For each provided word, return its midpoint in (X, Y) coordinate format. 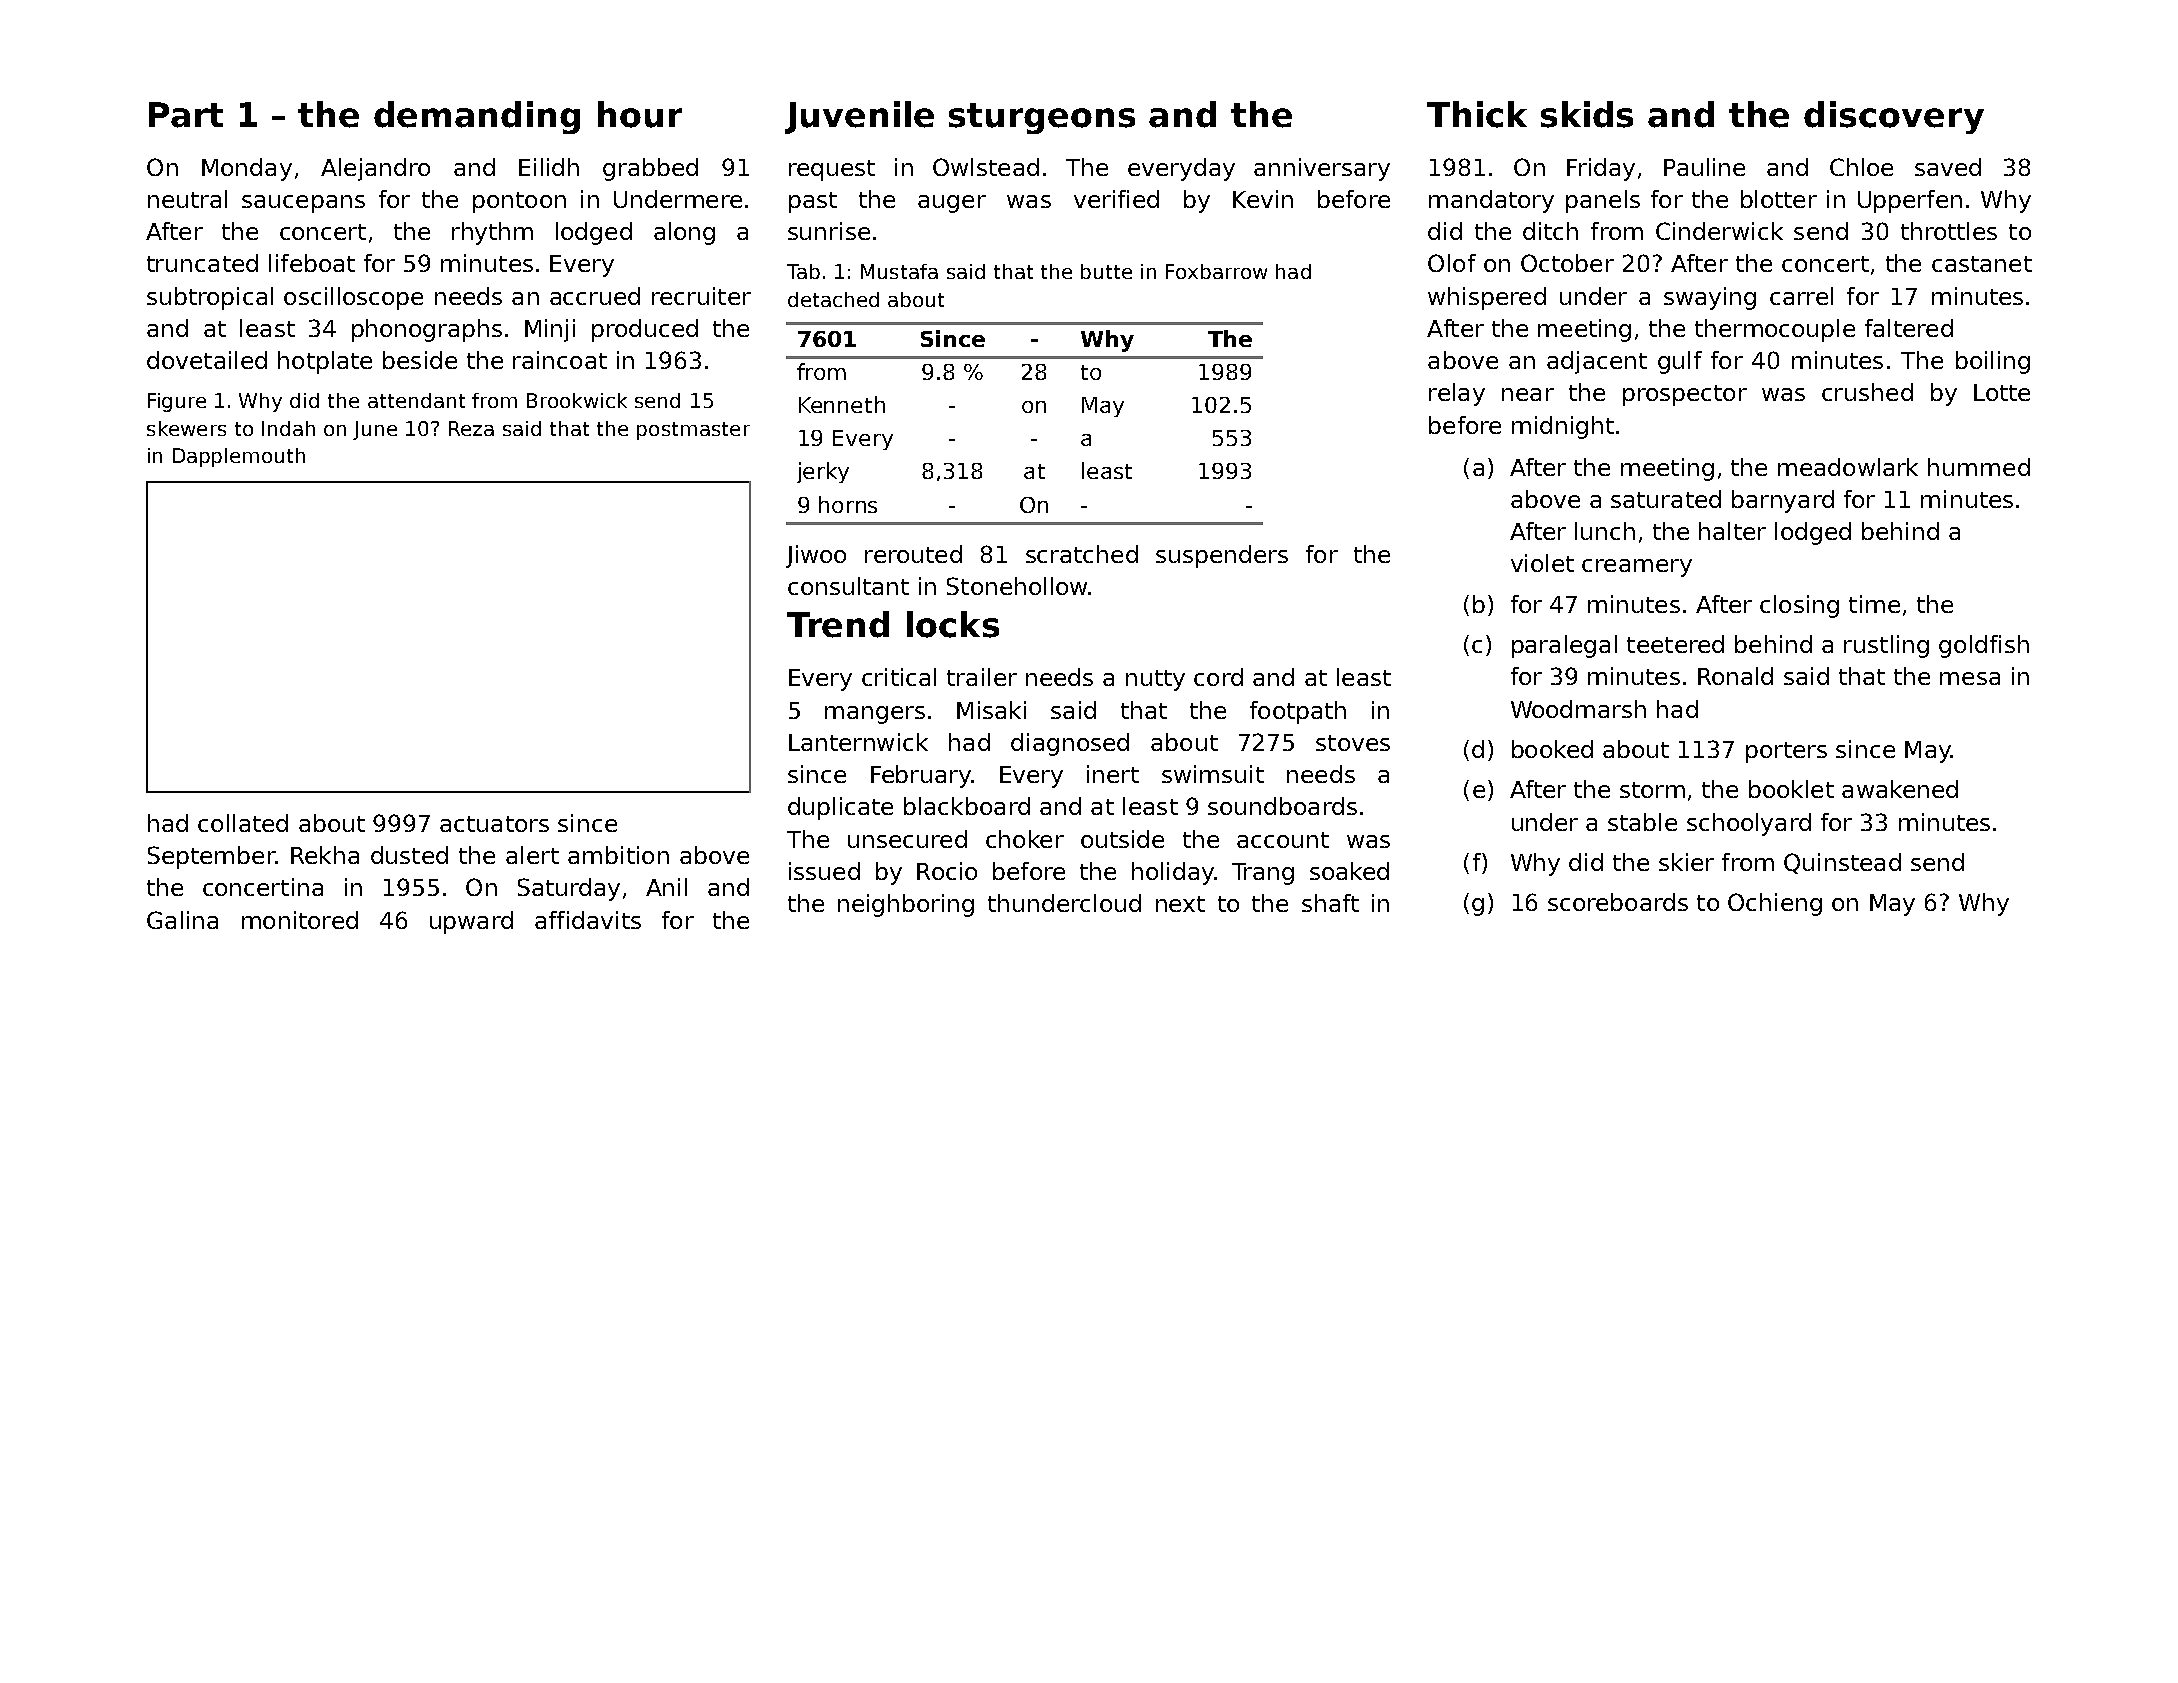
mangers (875, 715)
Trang (1263, 874)
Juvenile (859, 117)
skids (1587, 114)
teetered (1675, 644)
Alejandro (375, 169)
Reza (471, 428)
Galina (182, 920)
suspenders (1222, 556)
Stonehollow (1017, 586)
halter (1732, 531)
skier (1686, 862)
